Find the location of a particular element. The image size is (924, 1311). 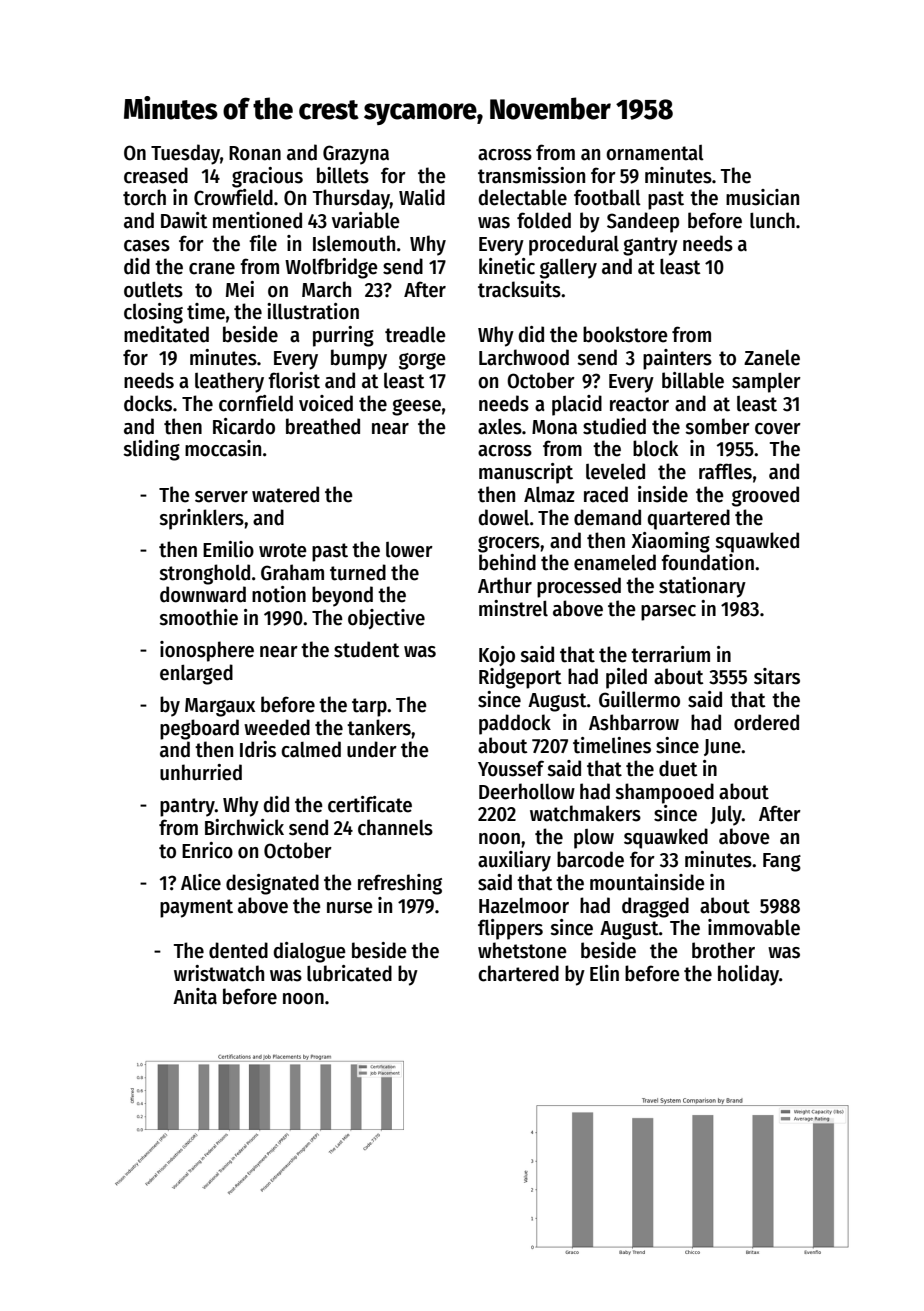

musician is located at coordinates (762, 197).
